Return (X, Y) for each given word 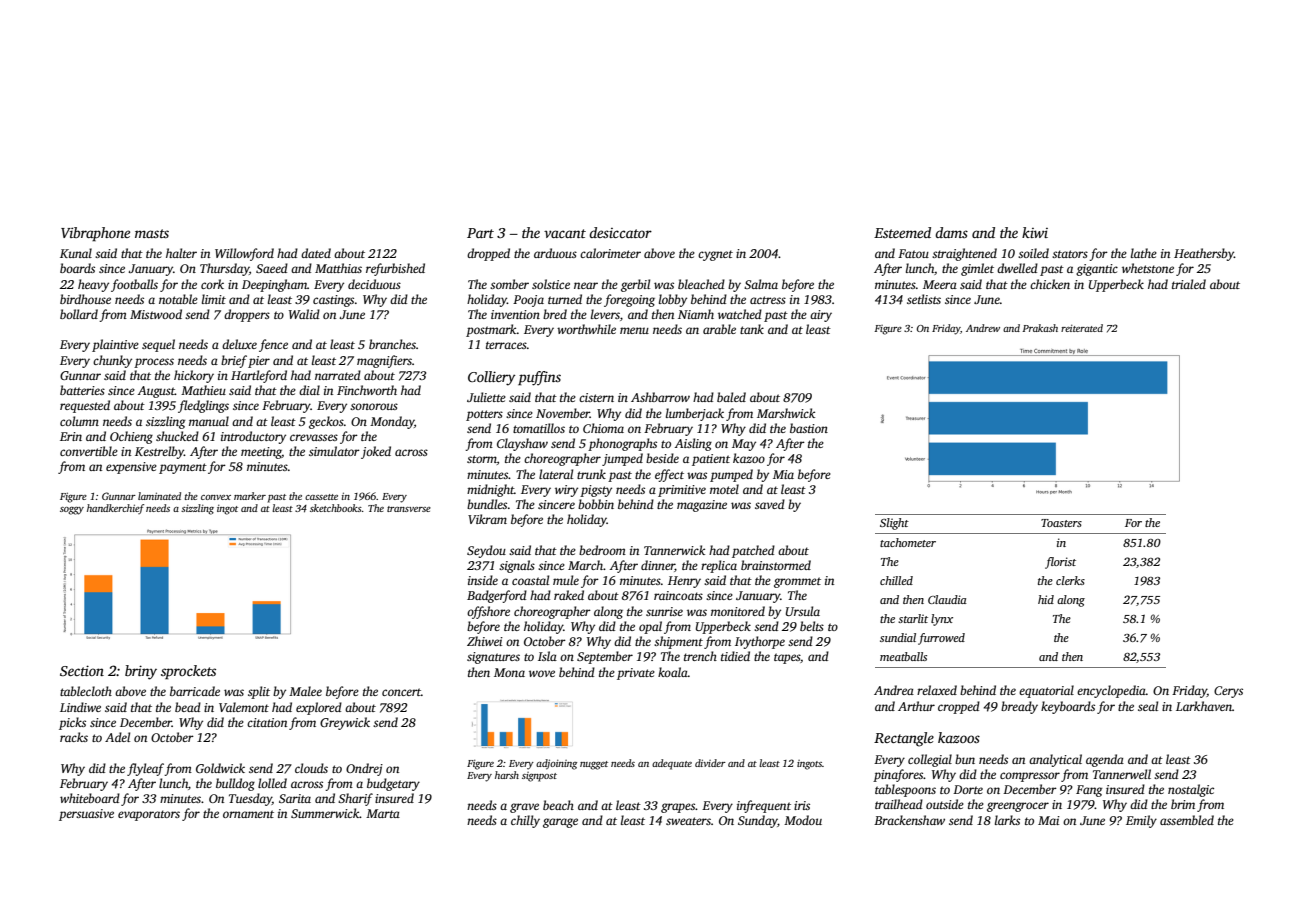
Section (82, 670)
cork (212, 284)
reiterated (1082, 328)
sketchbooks (336, 508)
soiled (1033, 253)
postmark (491, 330)
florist (1060, 563)
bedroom (602, 550)
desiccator (620, 232)
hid (1046, 599)
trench (700, 656)
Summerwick (325, 813)
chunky (112, 361)
